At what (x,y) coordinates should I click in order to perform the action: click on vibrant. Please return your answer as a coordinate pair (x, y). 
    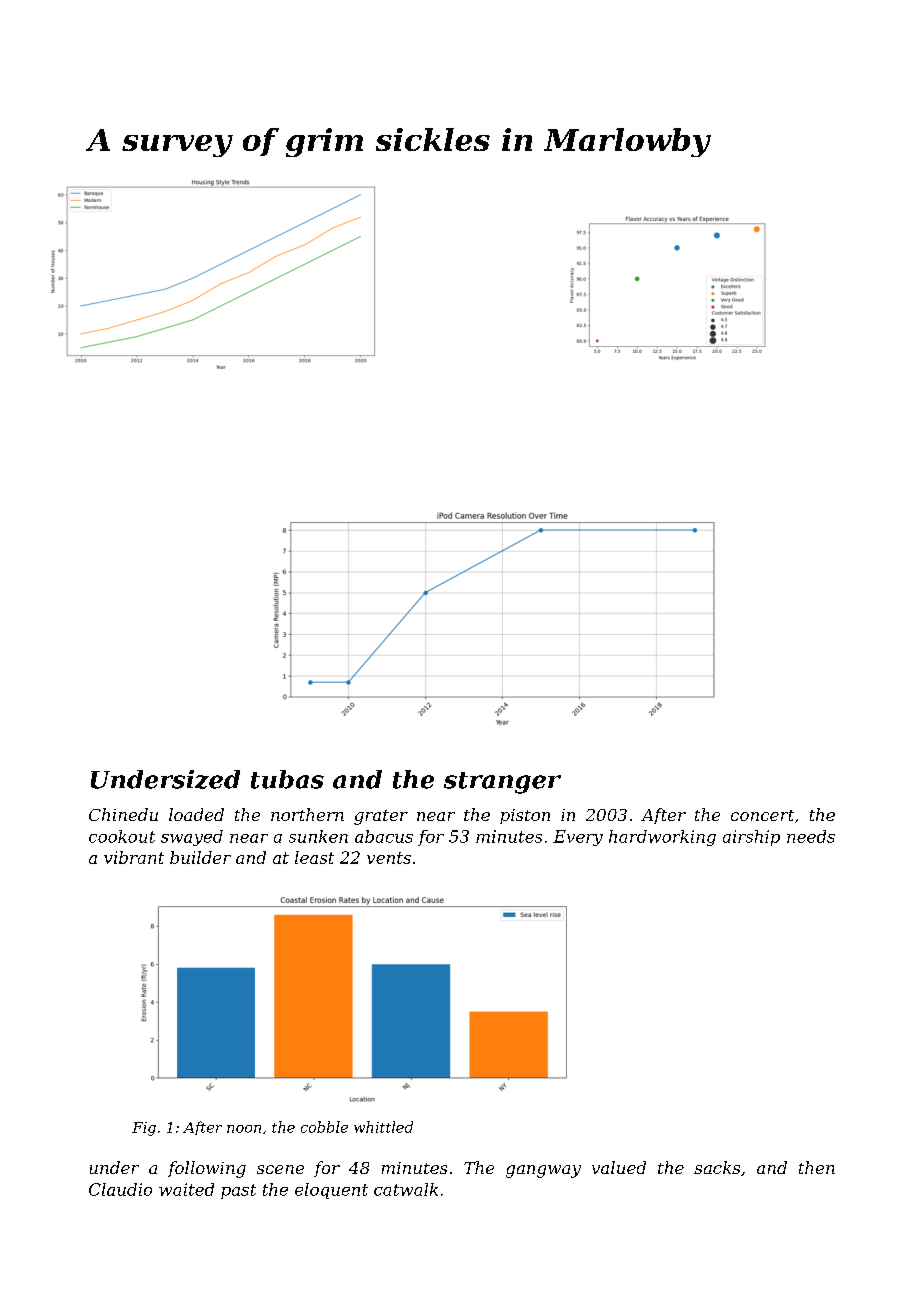
    Looking at the image, I should click on (134, 857).
